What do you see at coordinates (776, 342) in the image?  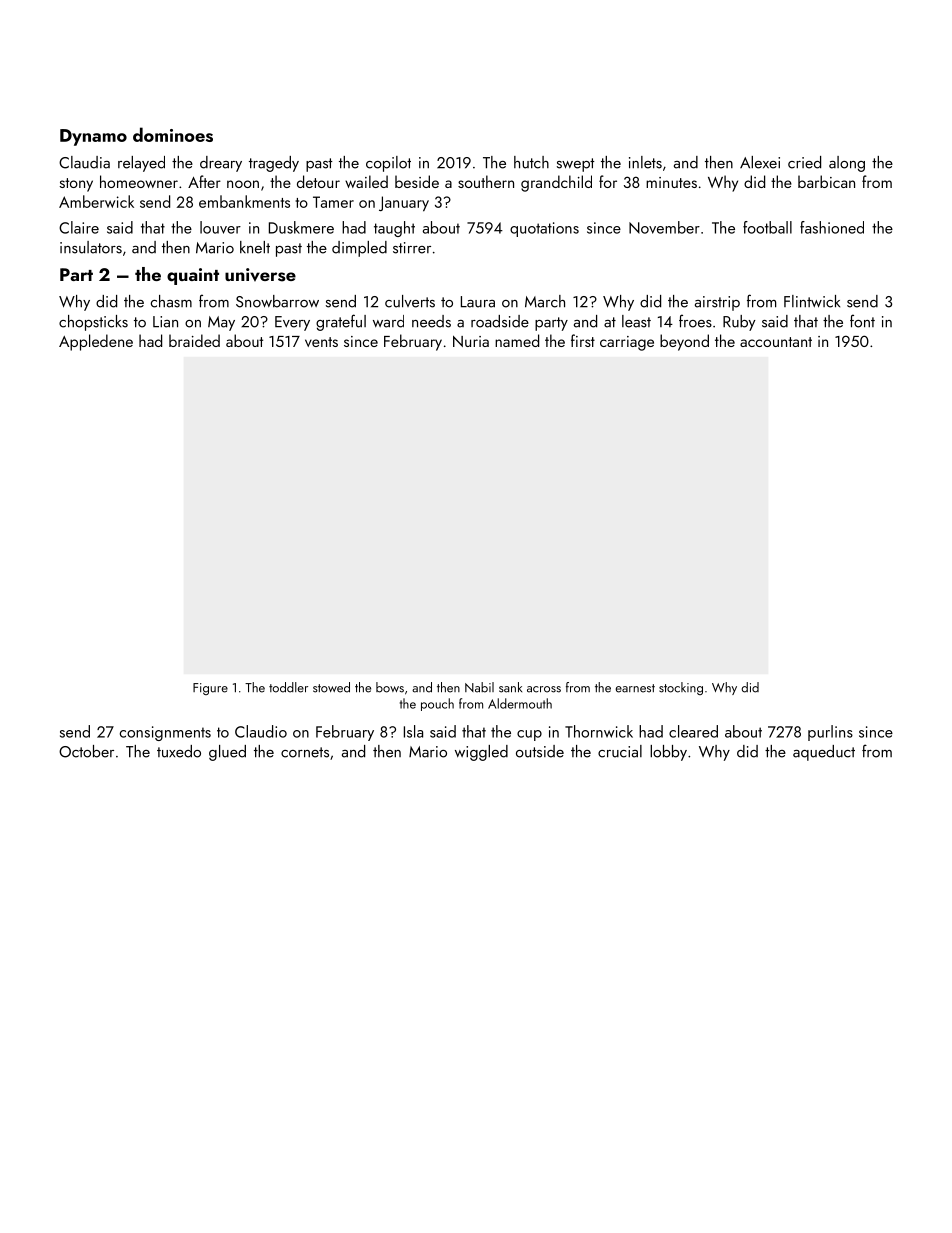 I see `accountant` at bounding box center [776, 342].
